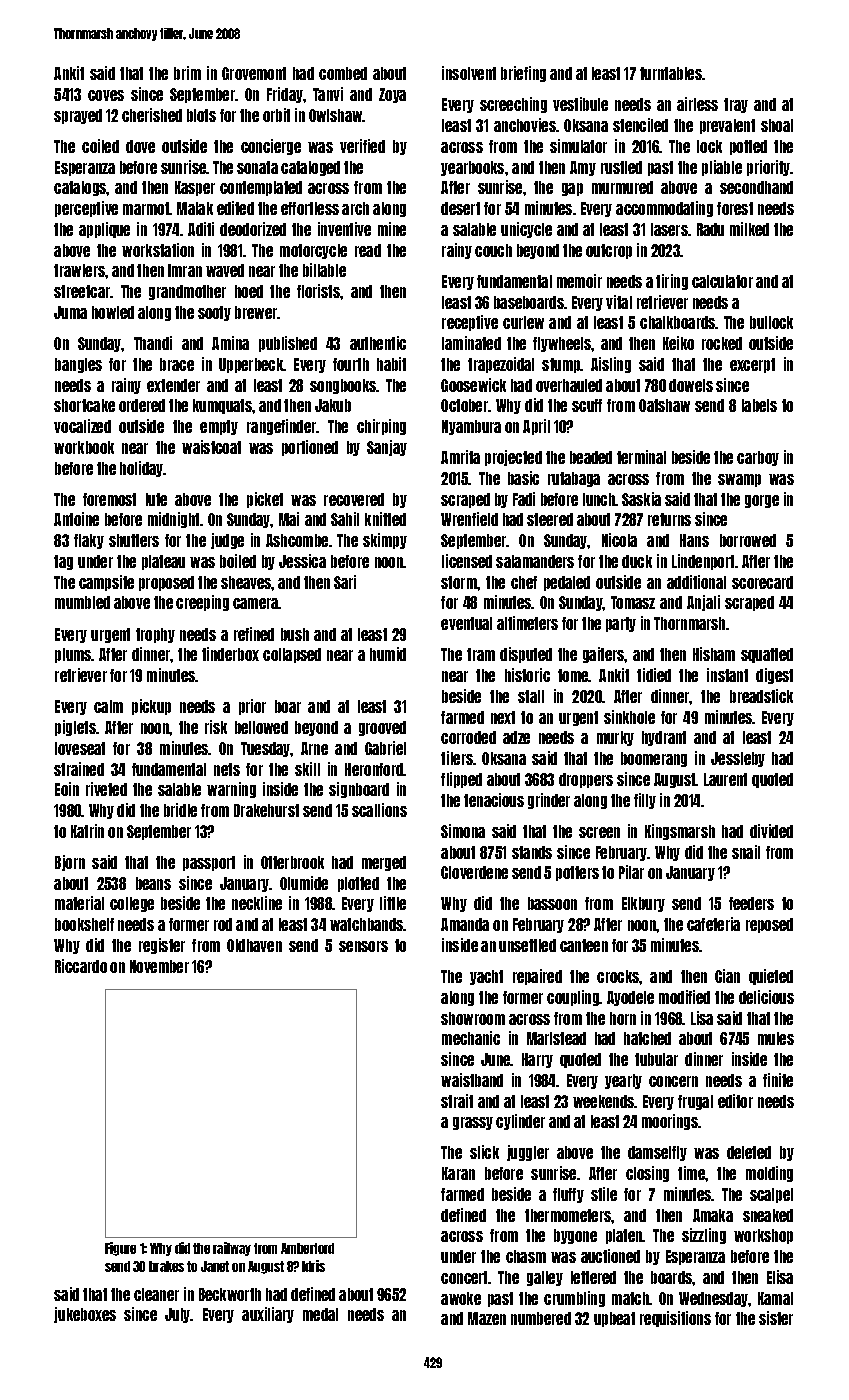  Describe the element at coordinates (722, 343) in the screenshot. I see `rocked` at that location.
